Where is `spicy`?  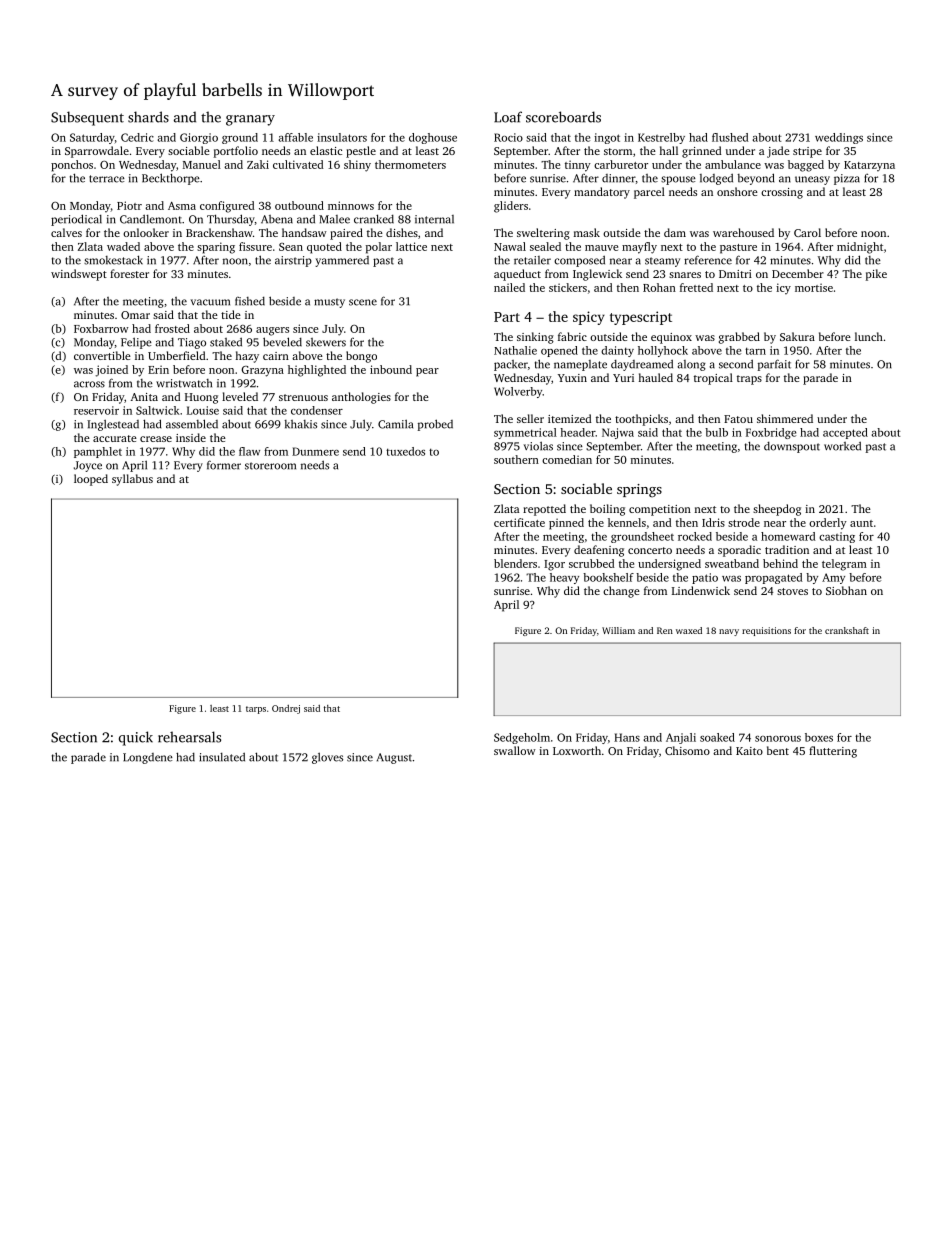 spicy is located at coordinates (589, 318).
